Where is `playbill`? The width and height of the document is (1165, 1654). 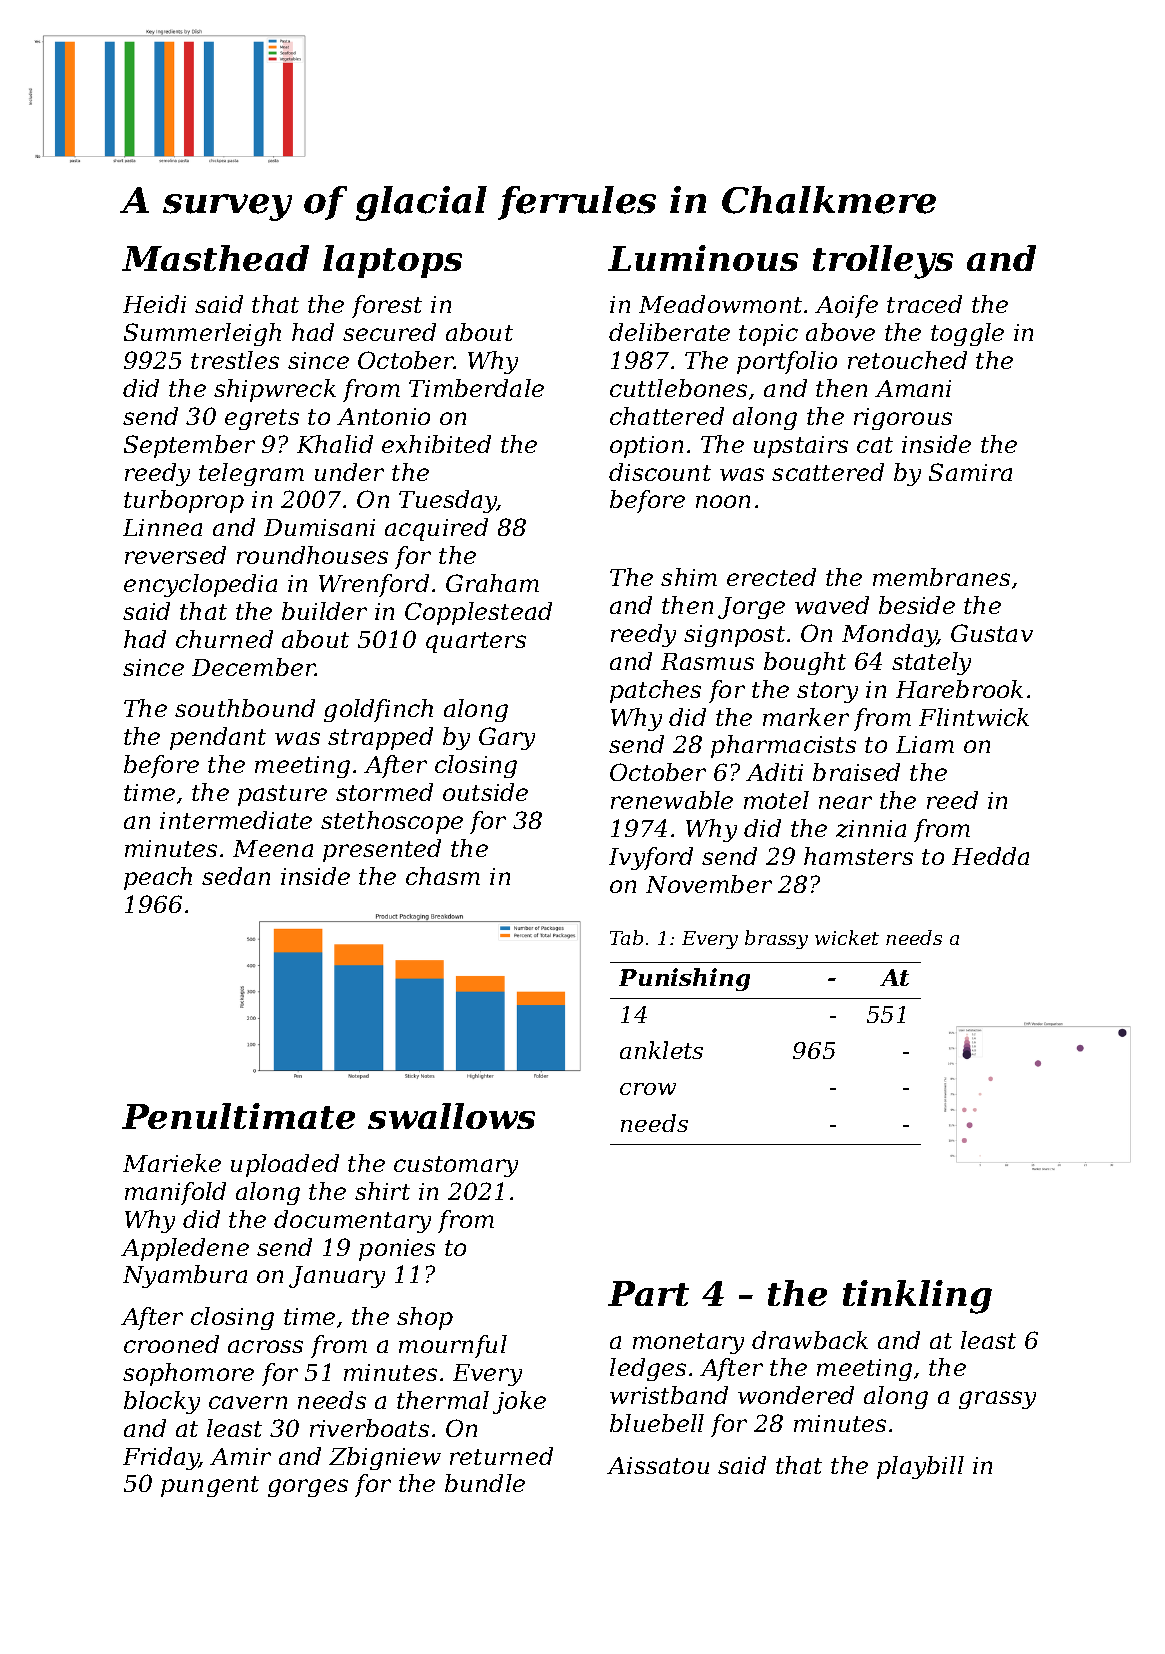 playbill is located at coordinates (920, 1467).
